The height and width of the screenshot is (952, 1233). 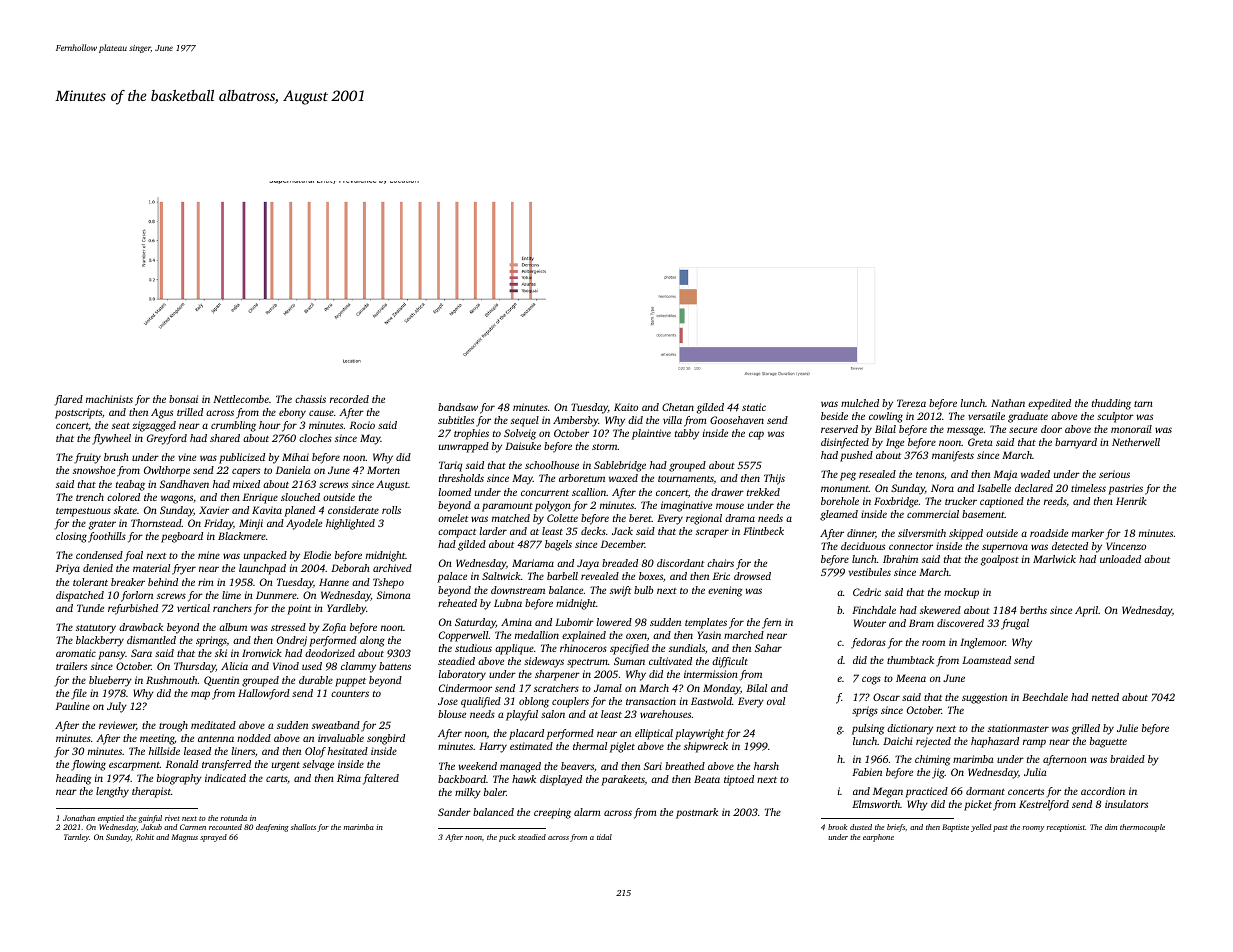 I want to click on message, so click(x=965, y=431).
